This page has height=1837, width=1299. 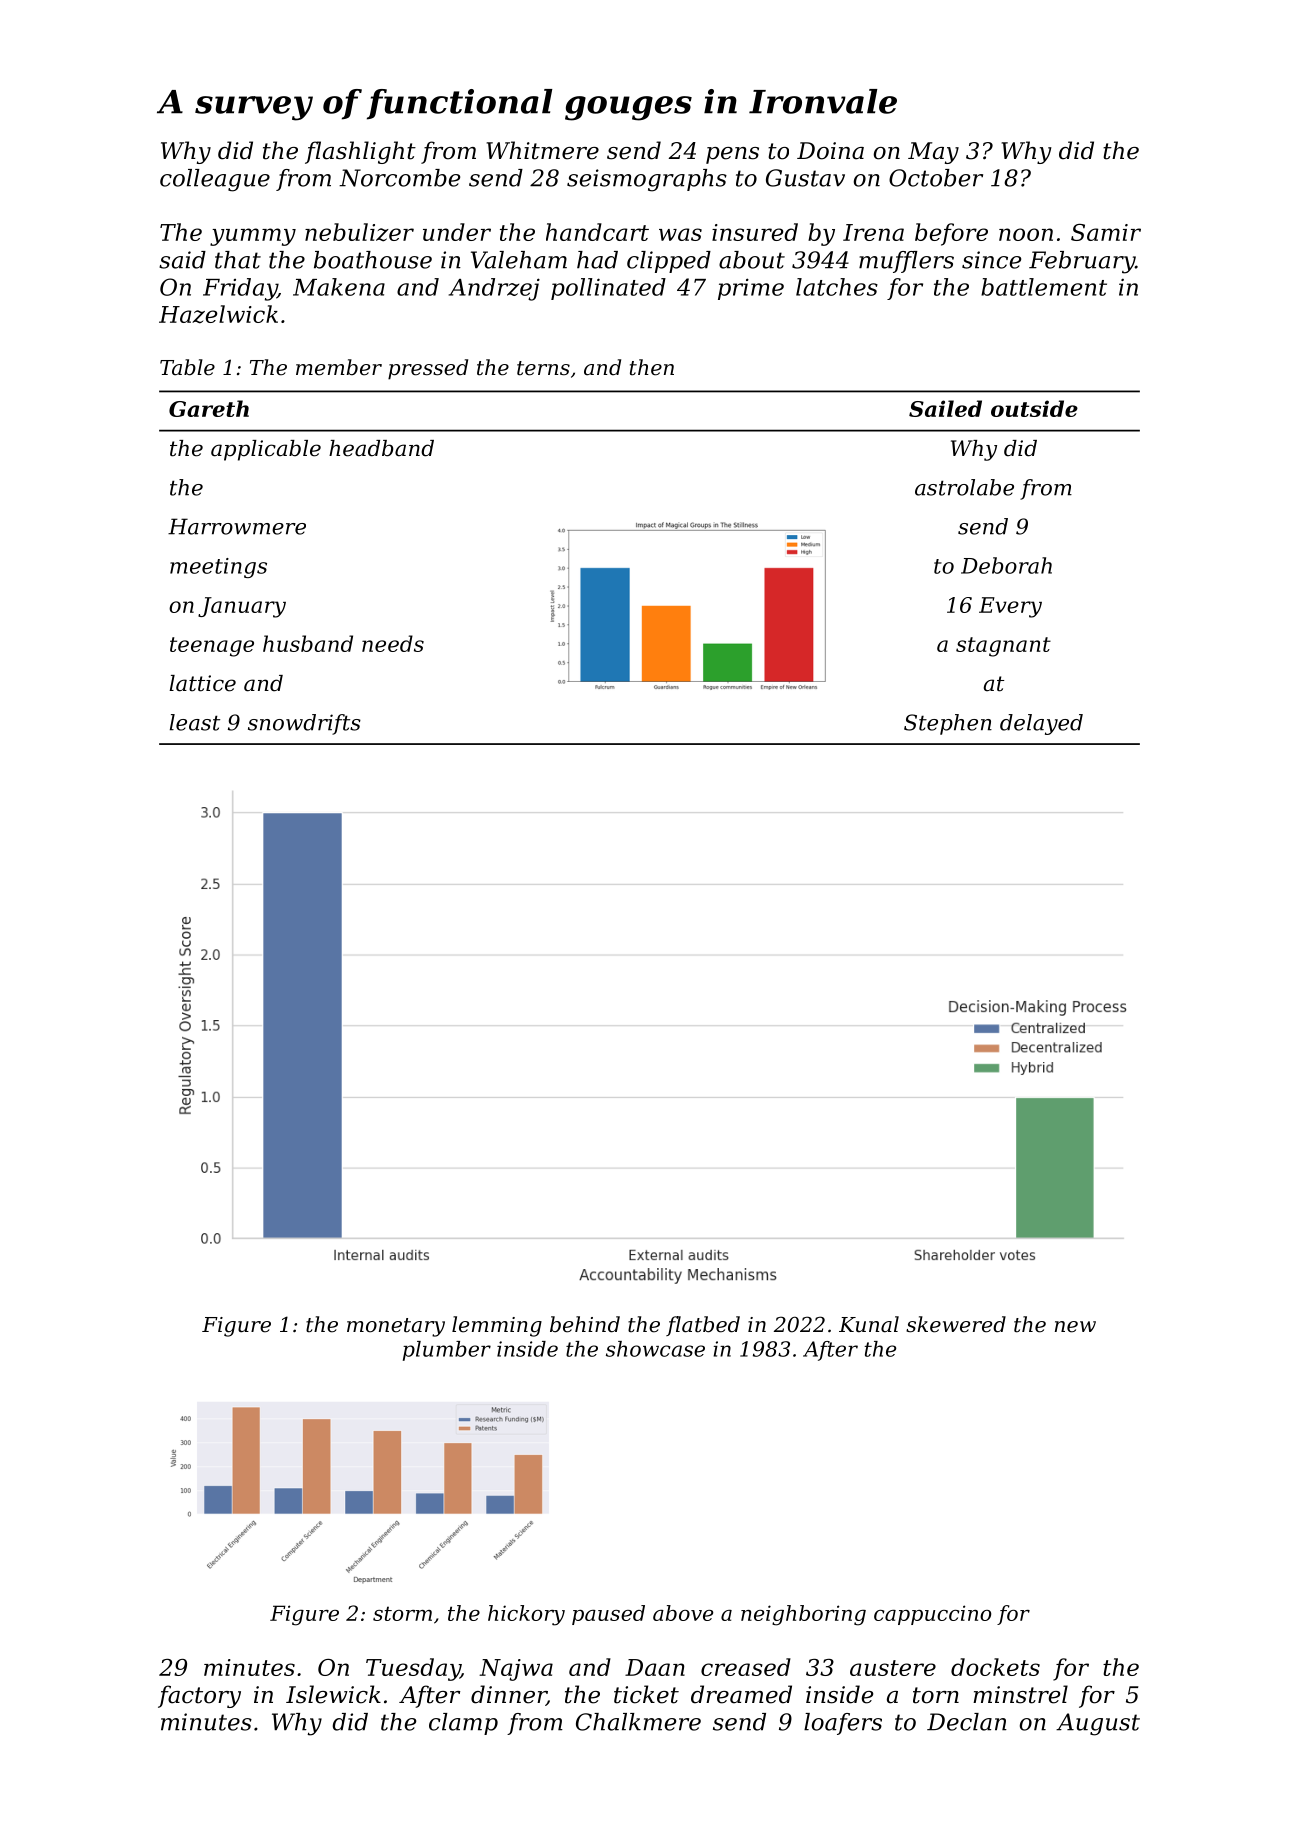 I want to click on dreamed, so click(x=741, y=1694).
